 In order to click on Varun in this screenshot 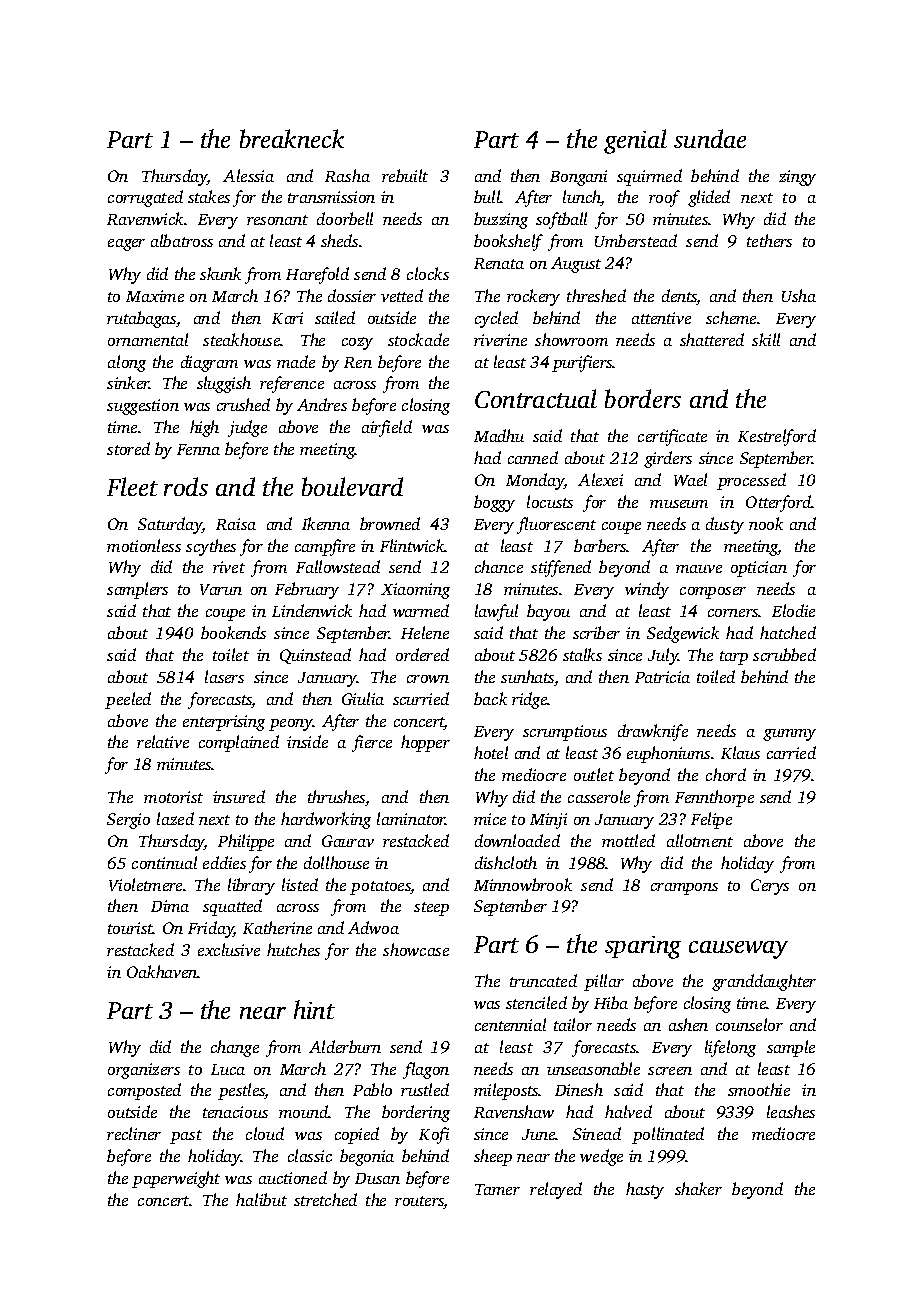, I will do `click(221, 589)`.
